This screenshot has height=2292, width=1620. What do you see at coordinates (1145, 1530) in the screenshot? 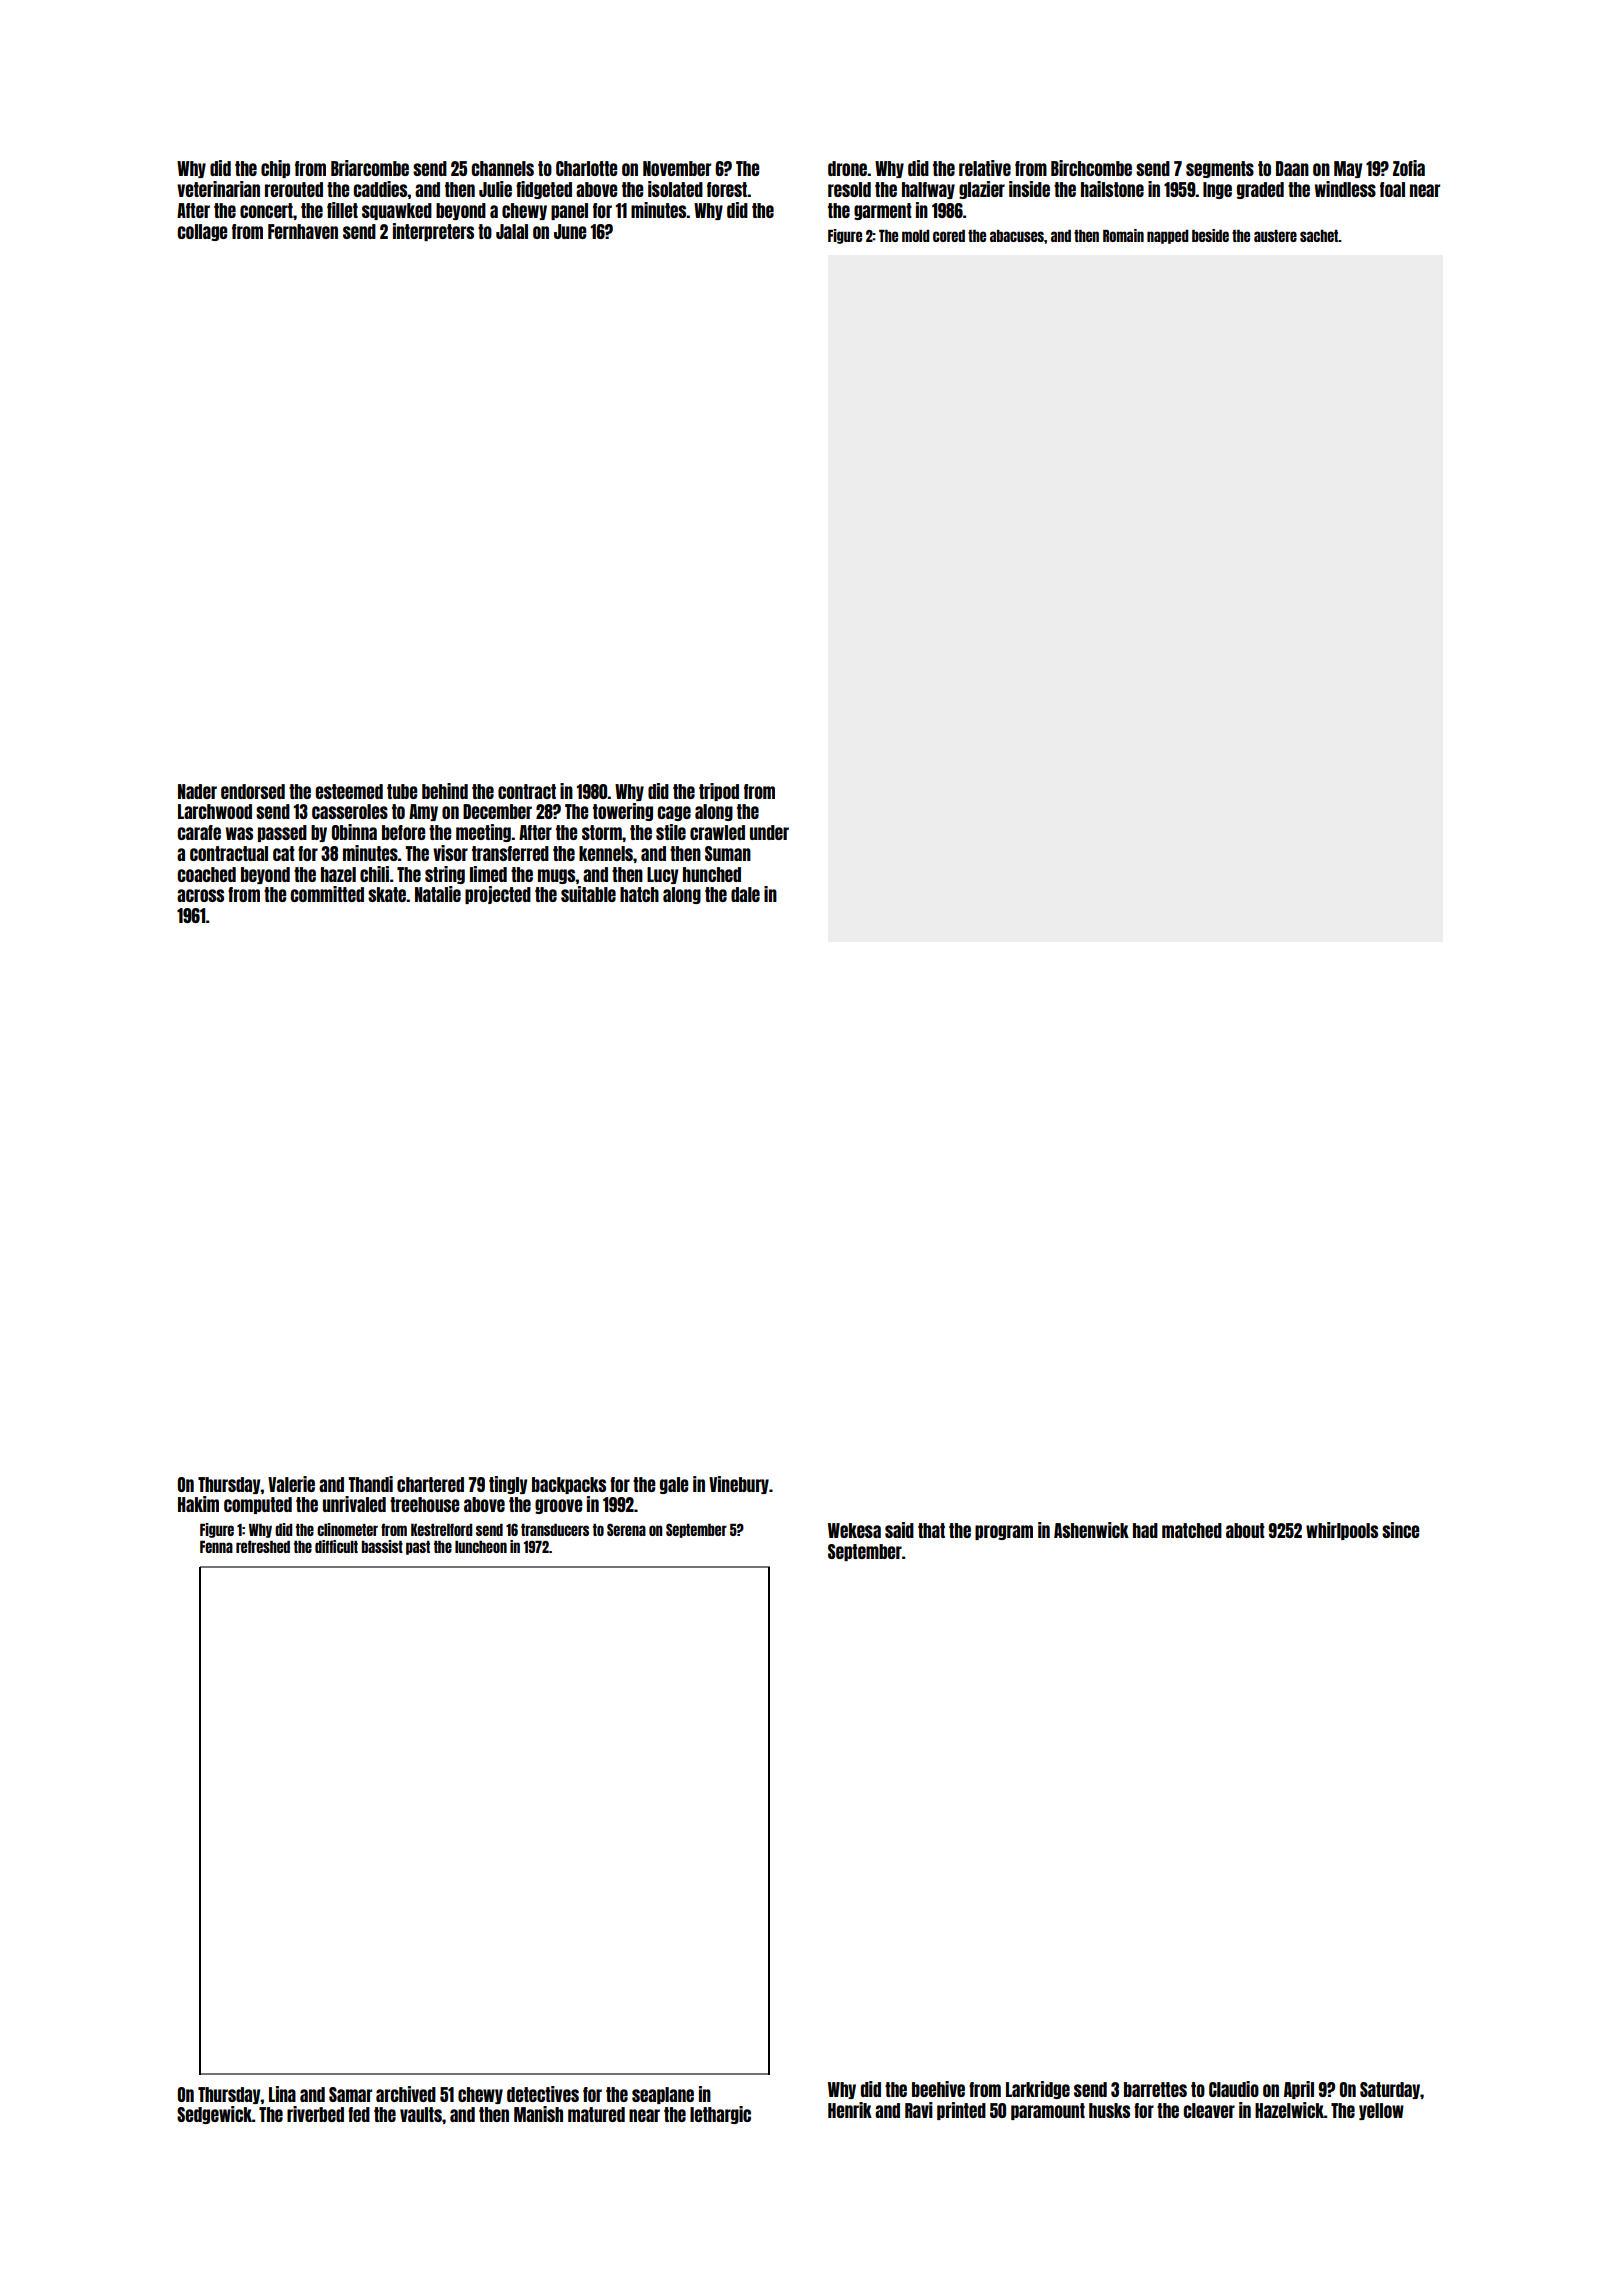
I see `had` at bounding box center [1145, 1530].
